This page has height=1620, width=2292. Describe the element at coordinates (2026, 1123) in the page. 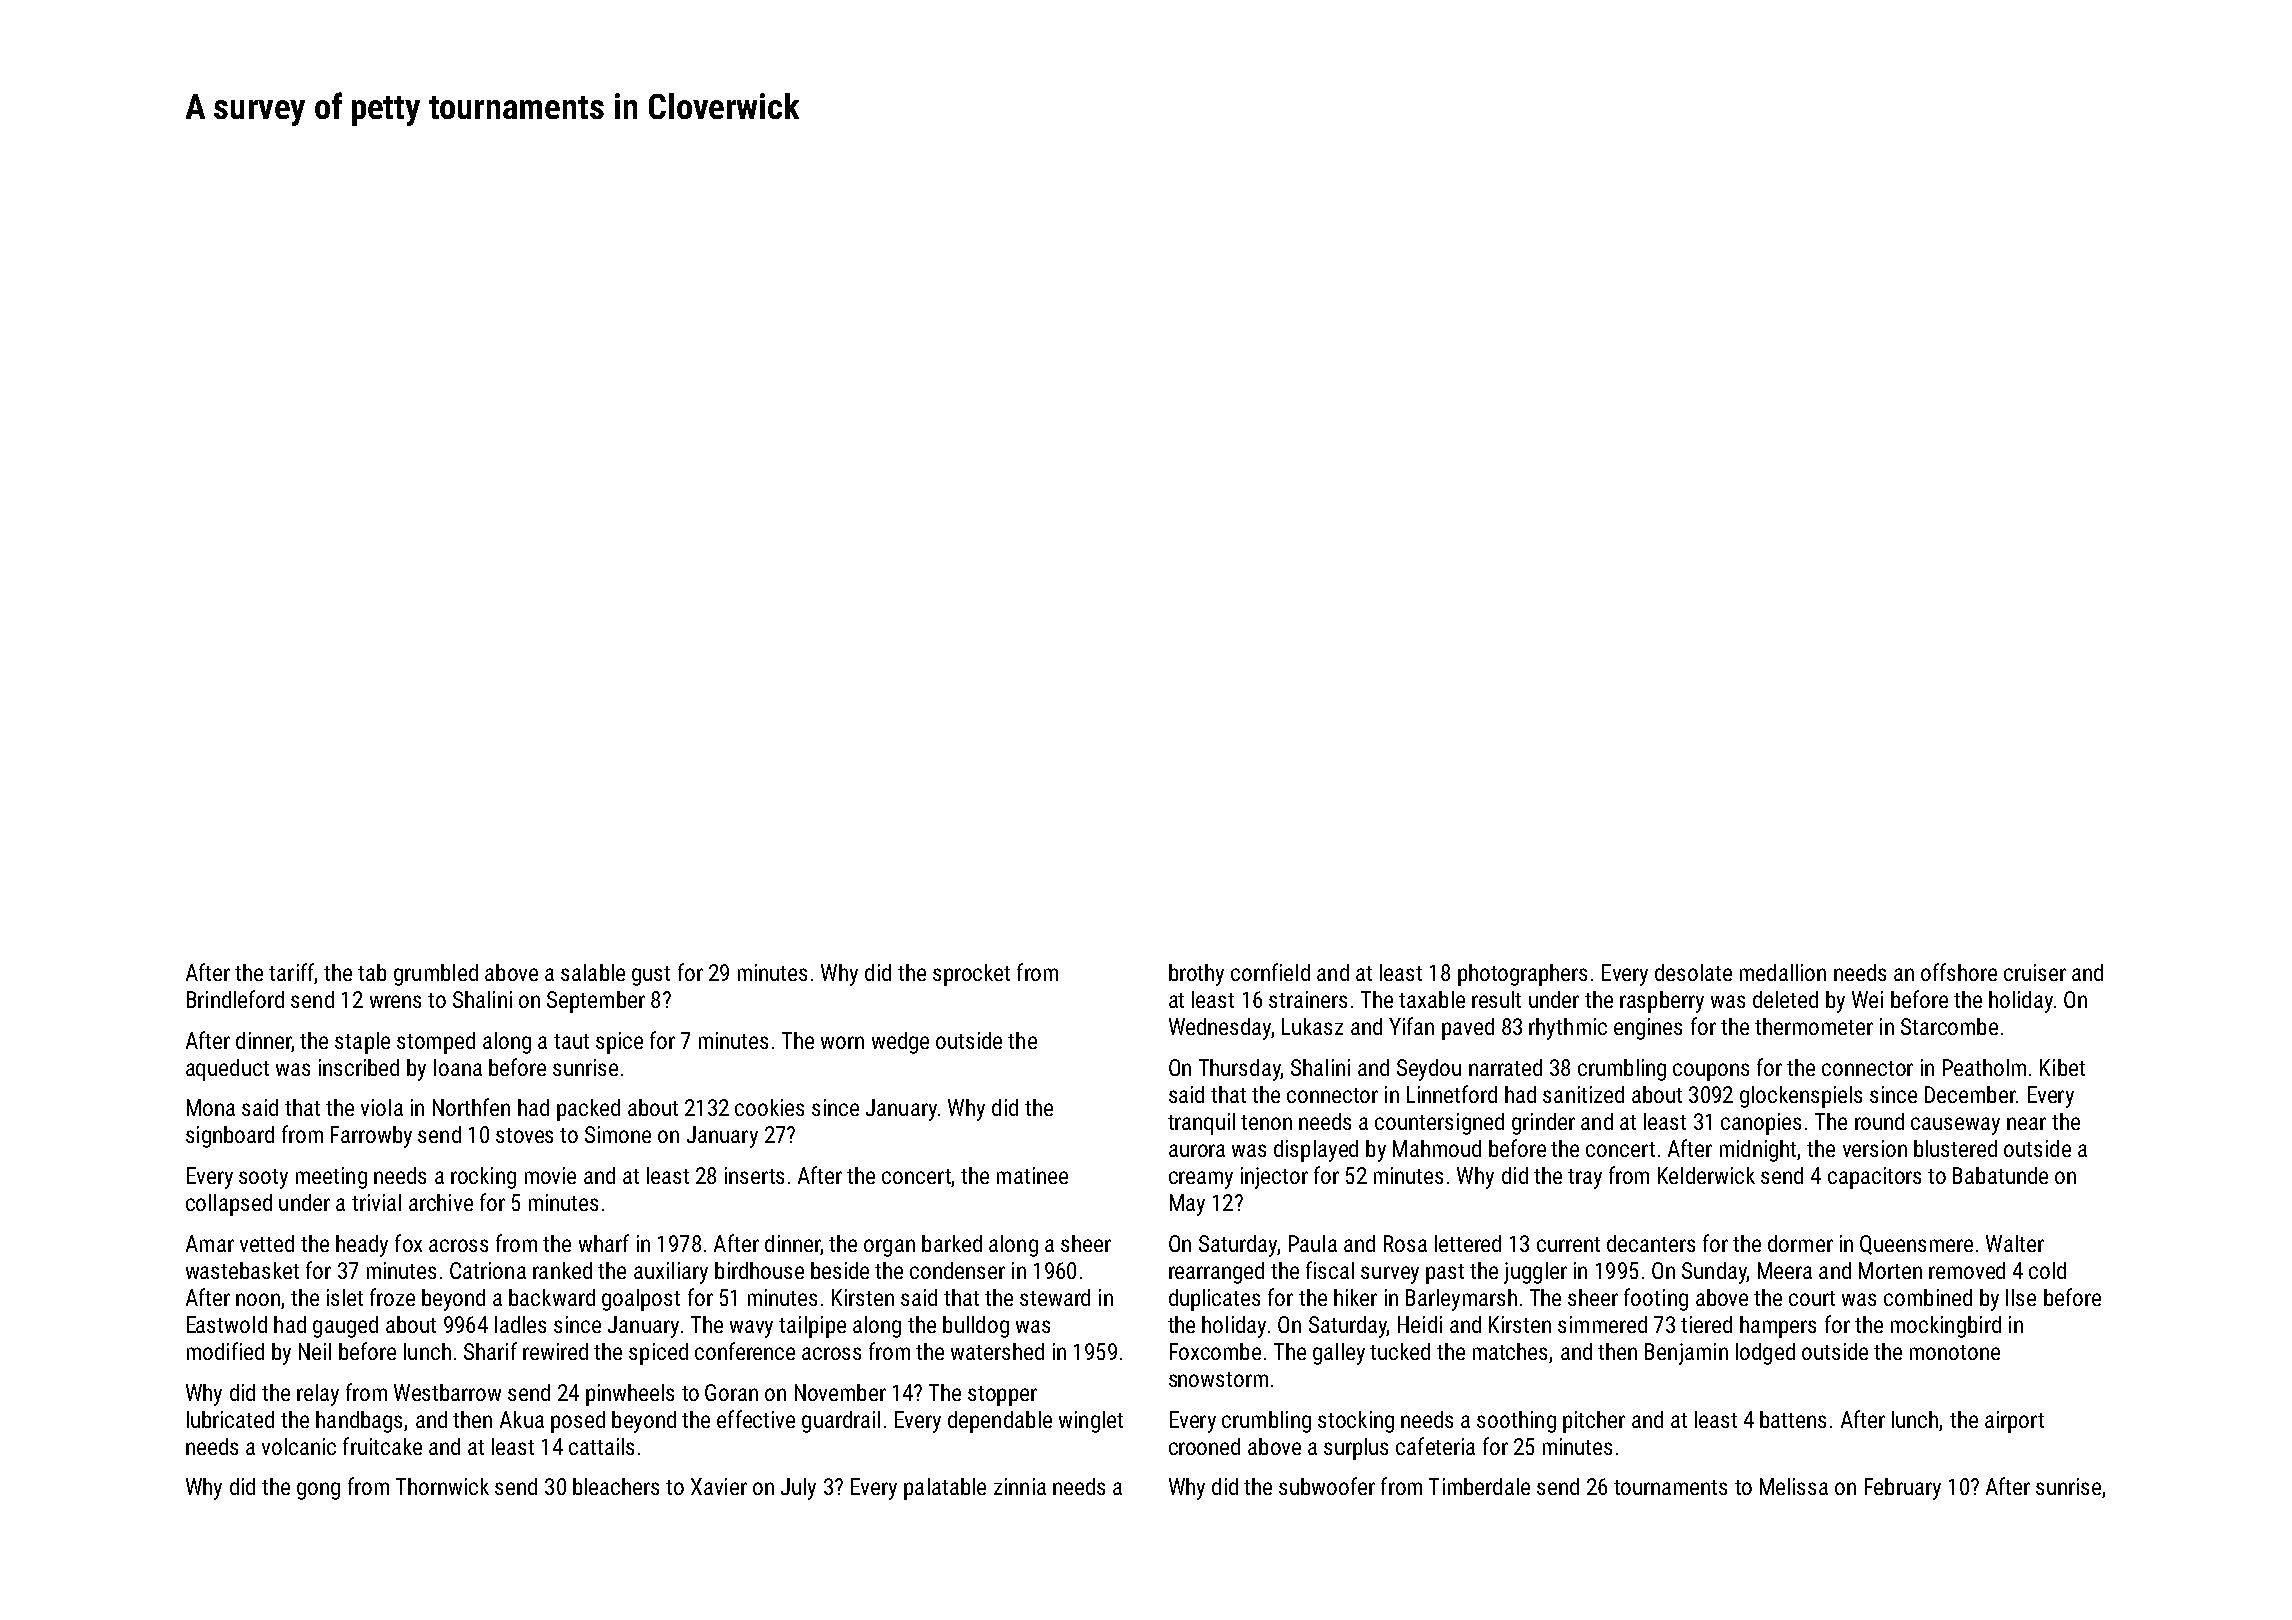

I see `near` at that location.
